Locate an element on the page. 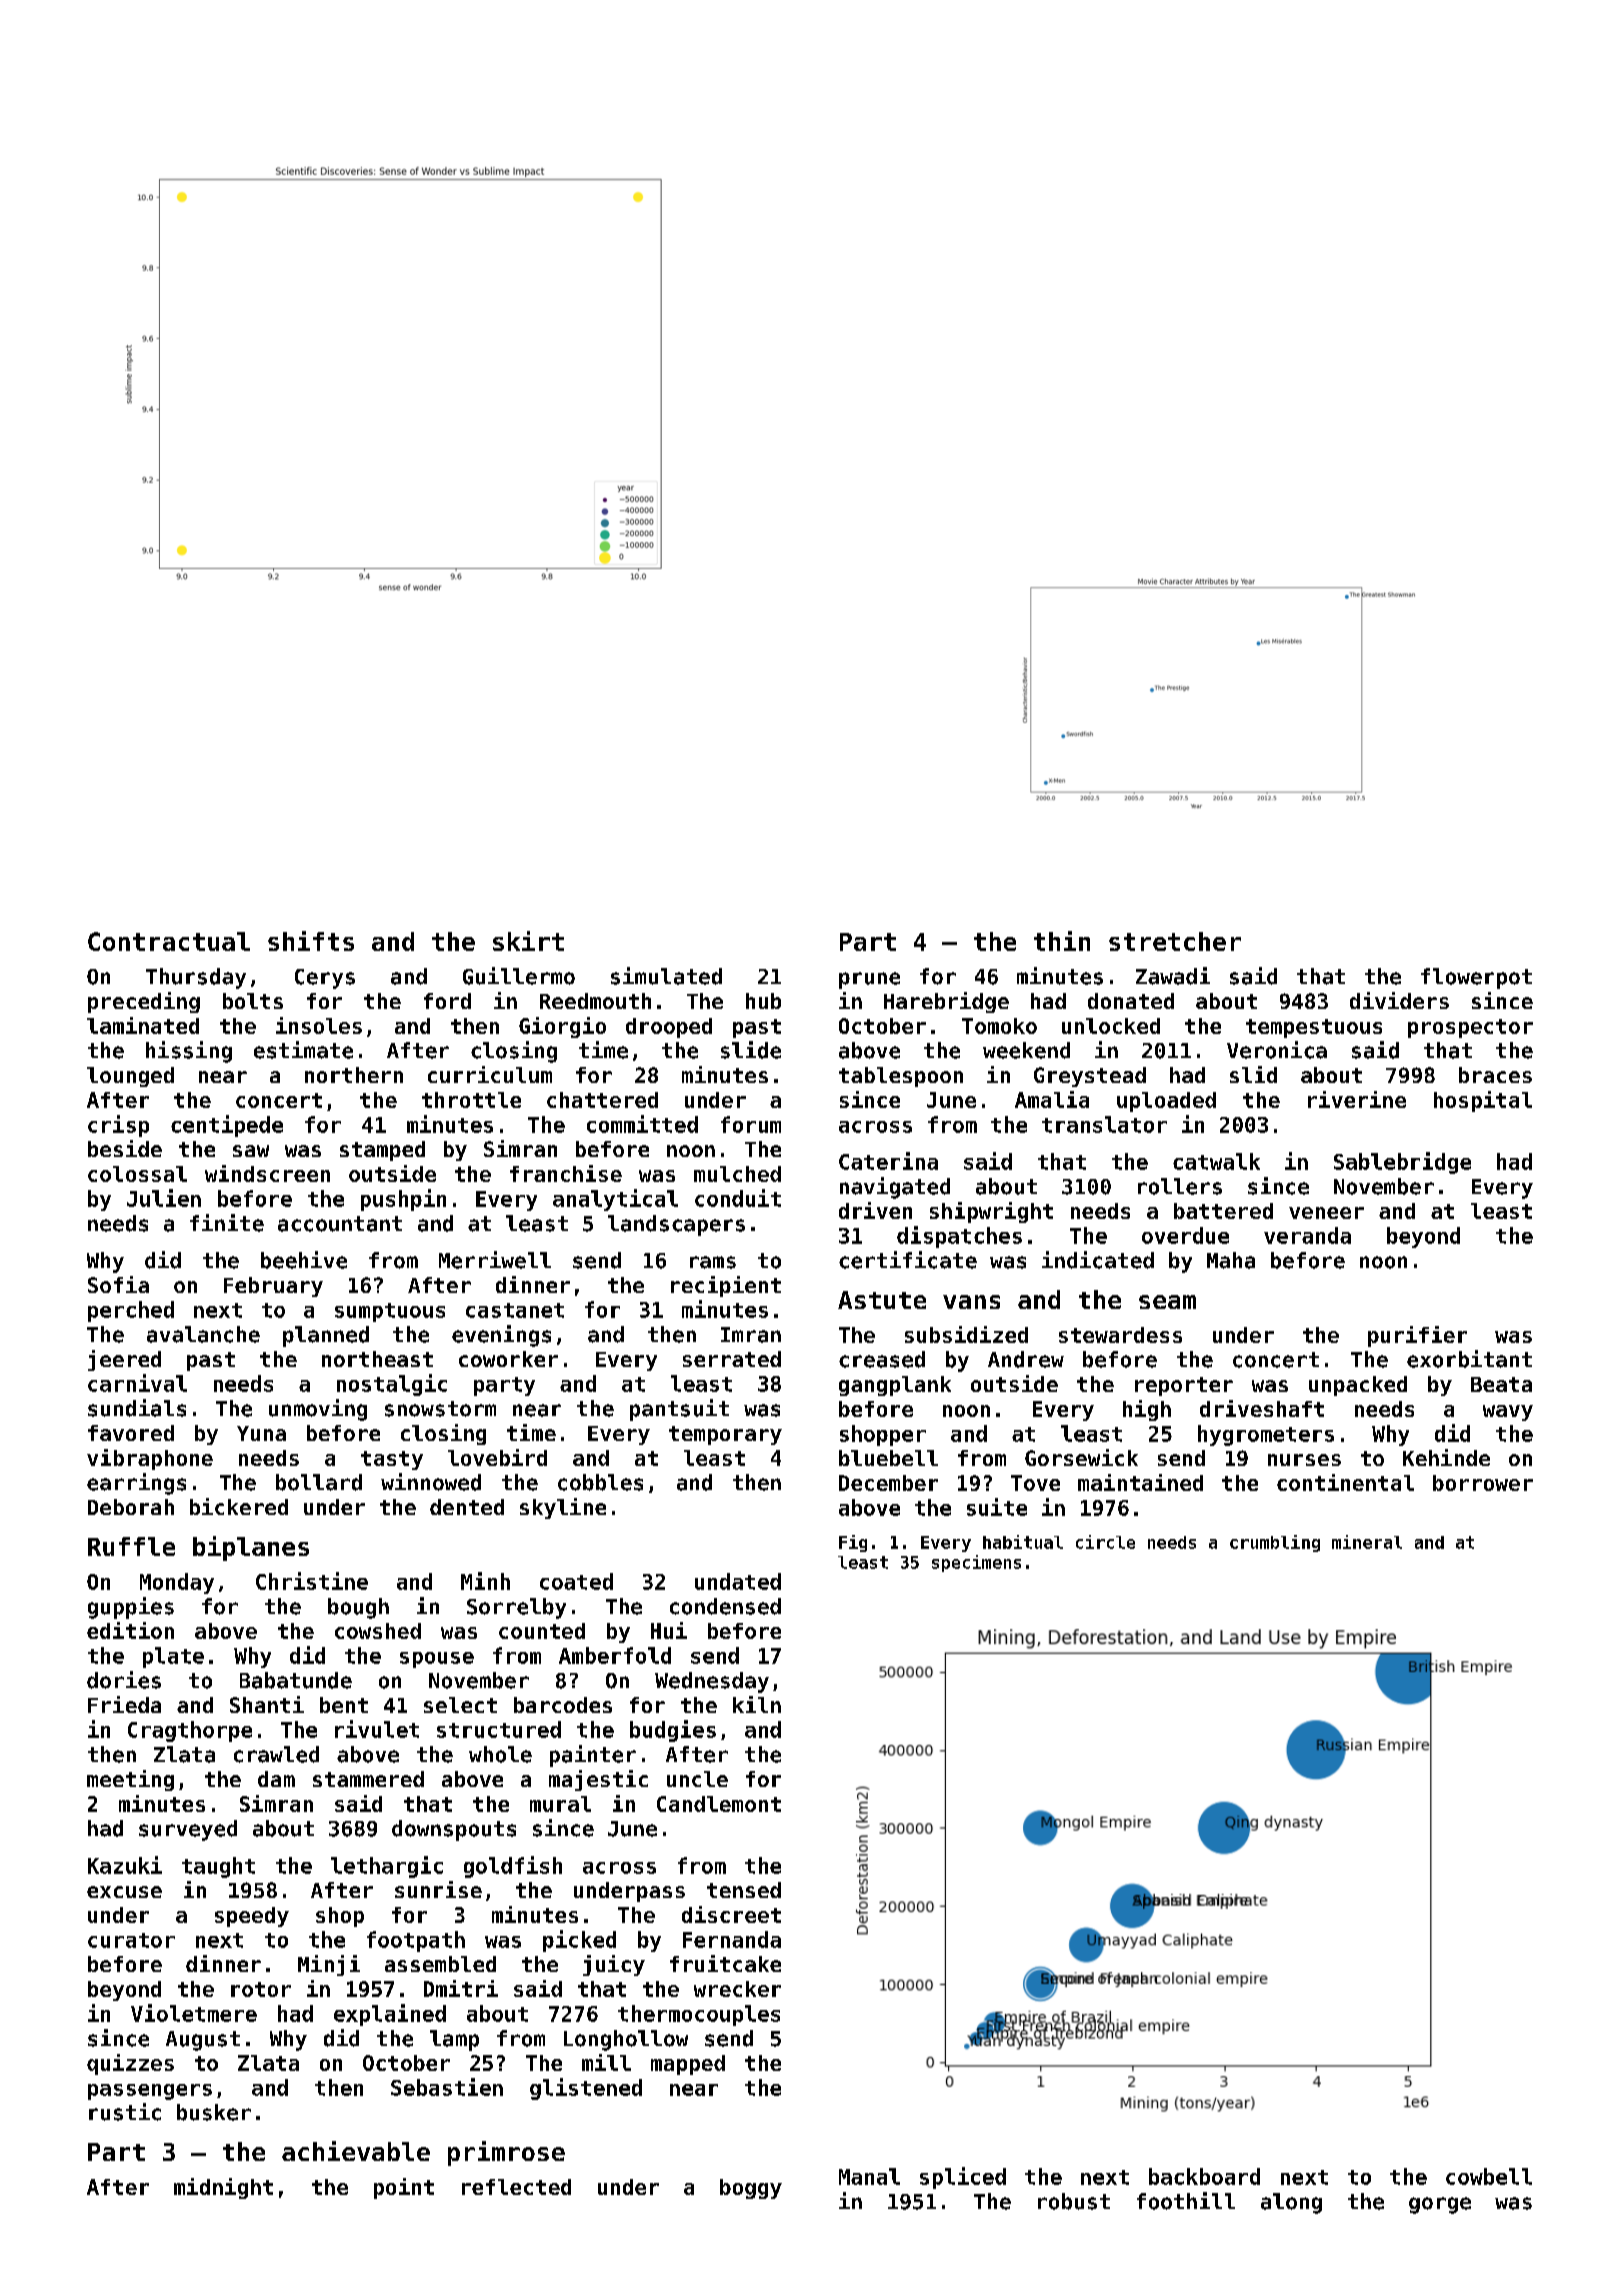 This document has width=1620, height=2292. rustic is located at coordinates (125, 2112).
